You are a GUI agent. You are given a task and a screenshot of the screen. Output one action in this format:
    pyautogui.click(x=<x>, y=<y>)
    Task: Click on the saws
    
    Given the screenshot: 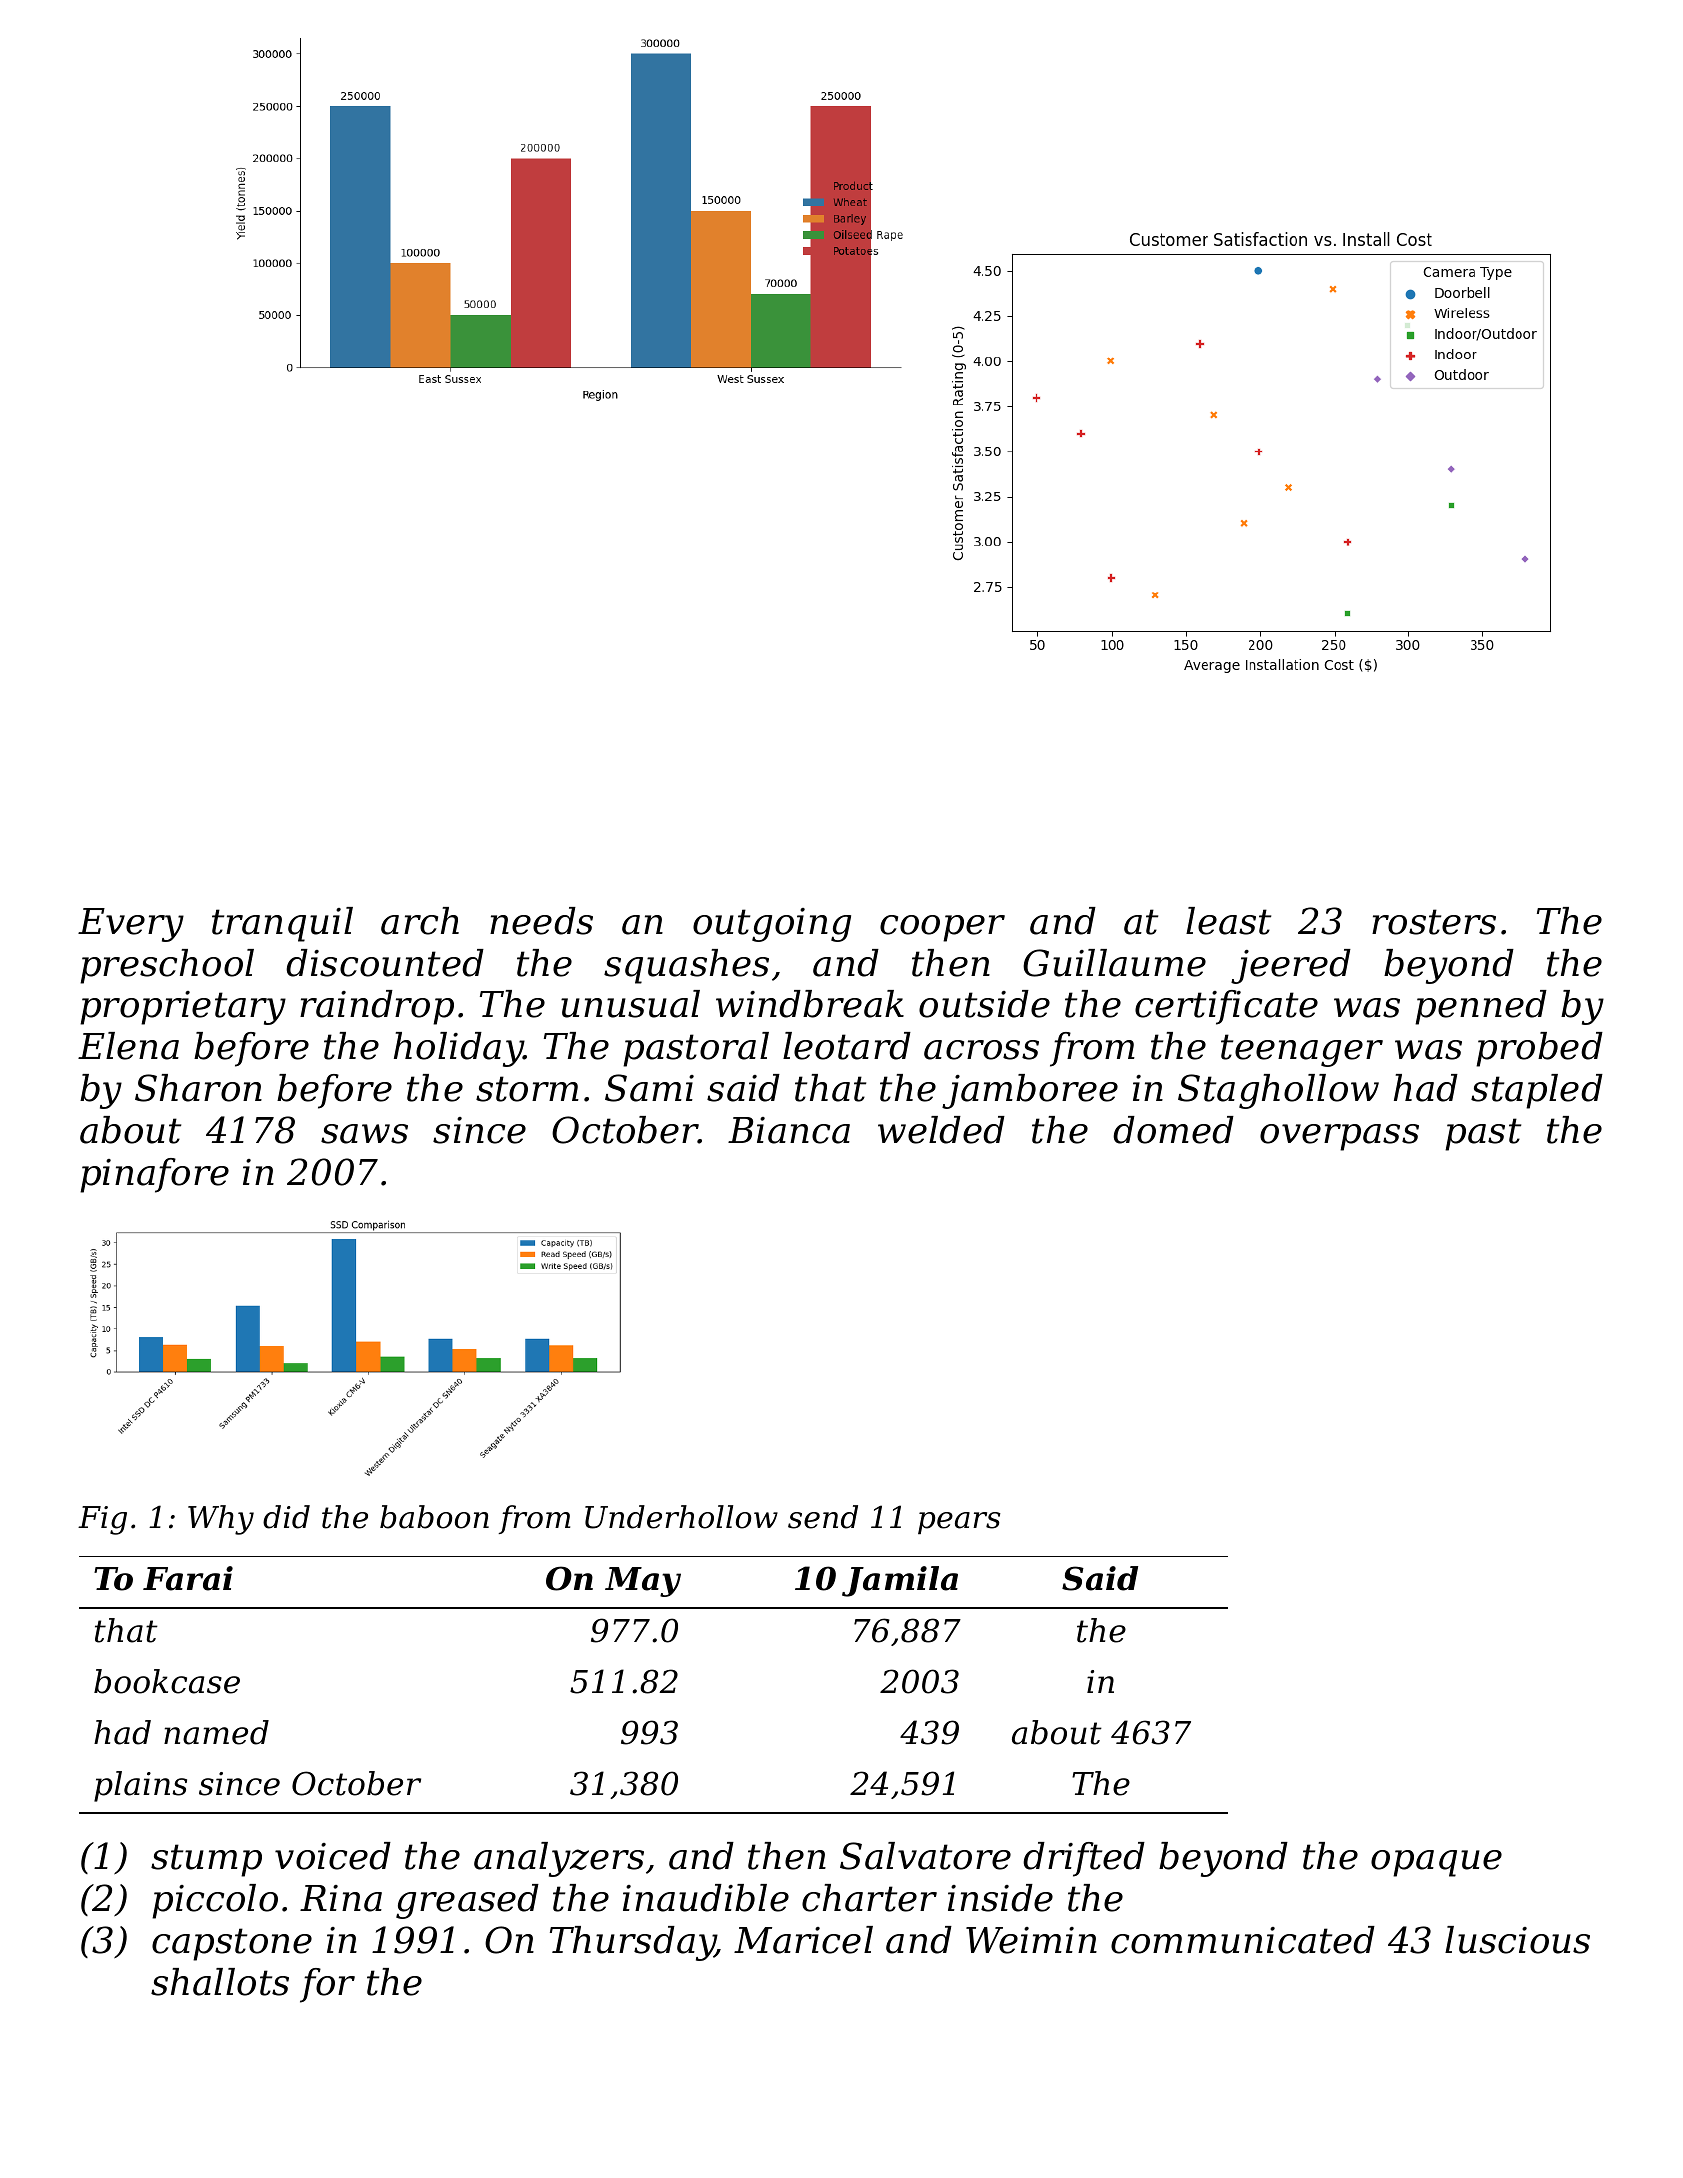 What is the action you would take?
    pyautogui.click(x=364, y=1134)
